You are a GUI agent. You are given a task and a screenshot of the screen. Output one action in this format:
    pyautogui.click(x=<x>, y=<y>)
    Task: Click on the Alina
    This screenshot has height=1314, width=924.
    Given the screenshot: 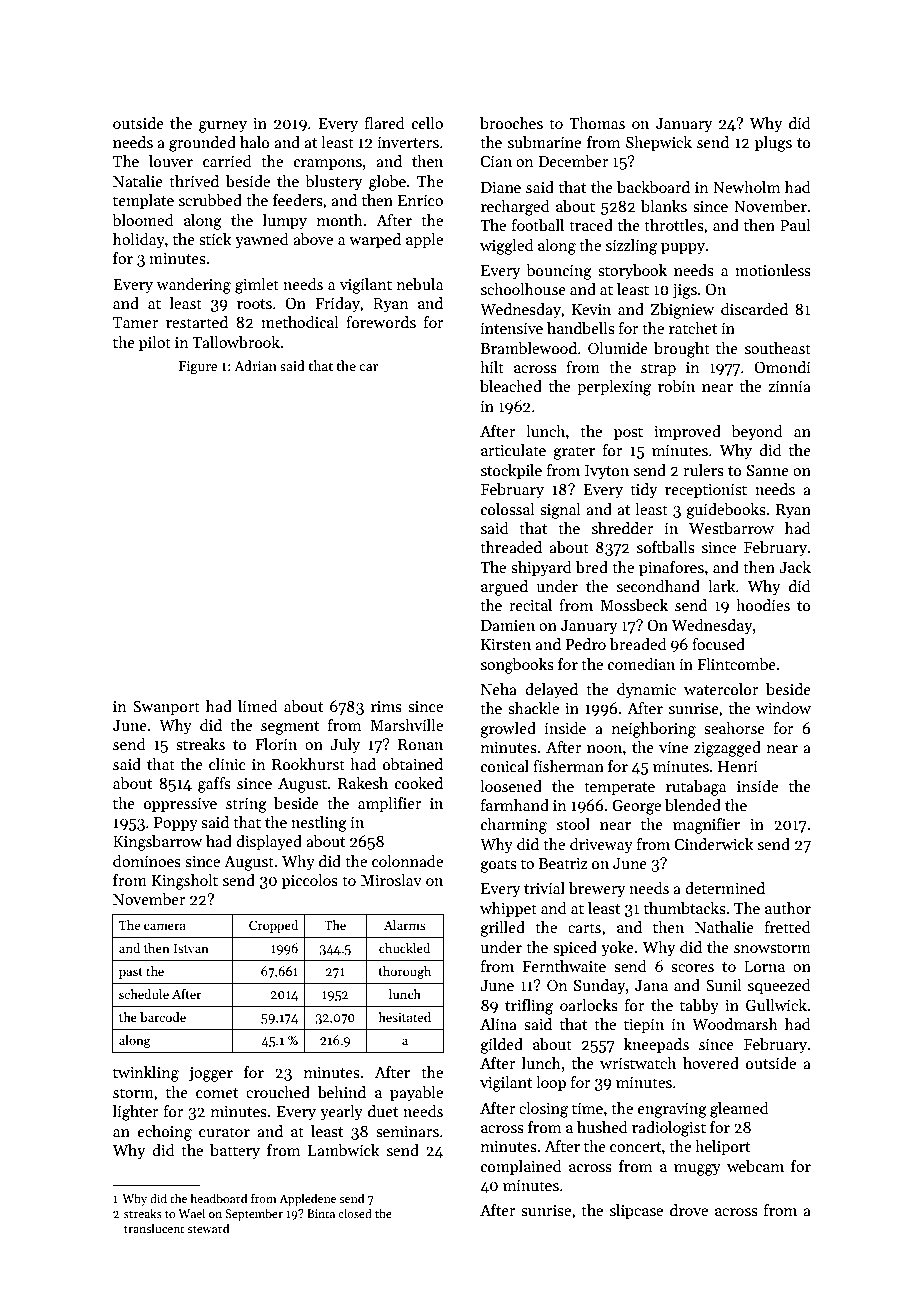 What is the action you would take?
    pyautogui.click(x=498, y=1024)
